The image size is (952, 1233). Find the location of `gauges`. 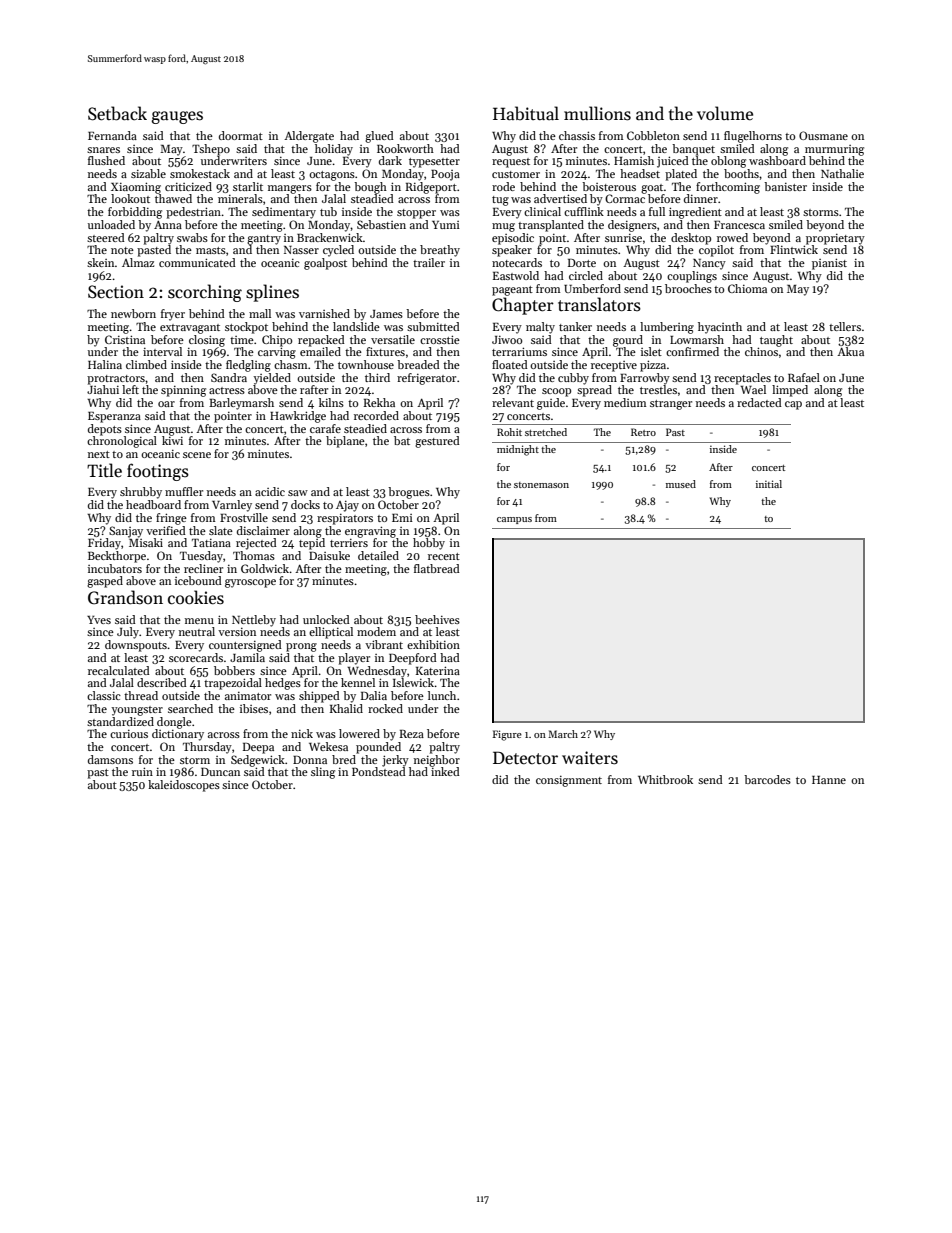

gauges is located at coordinates (177, 117).
